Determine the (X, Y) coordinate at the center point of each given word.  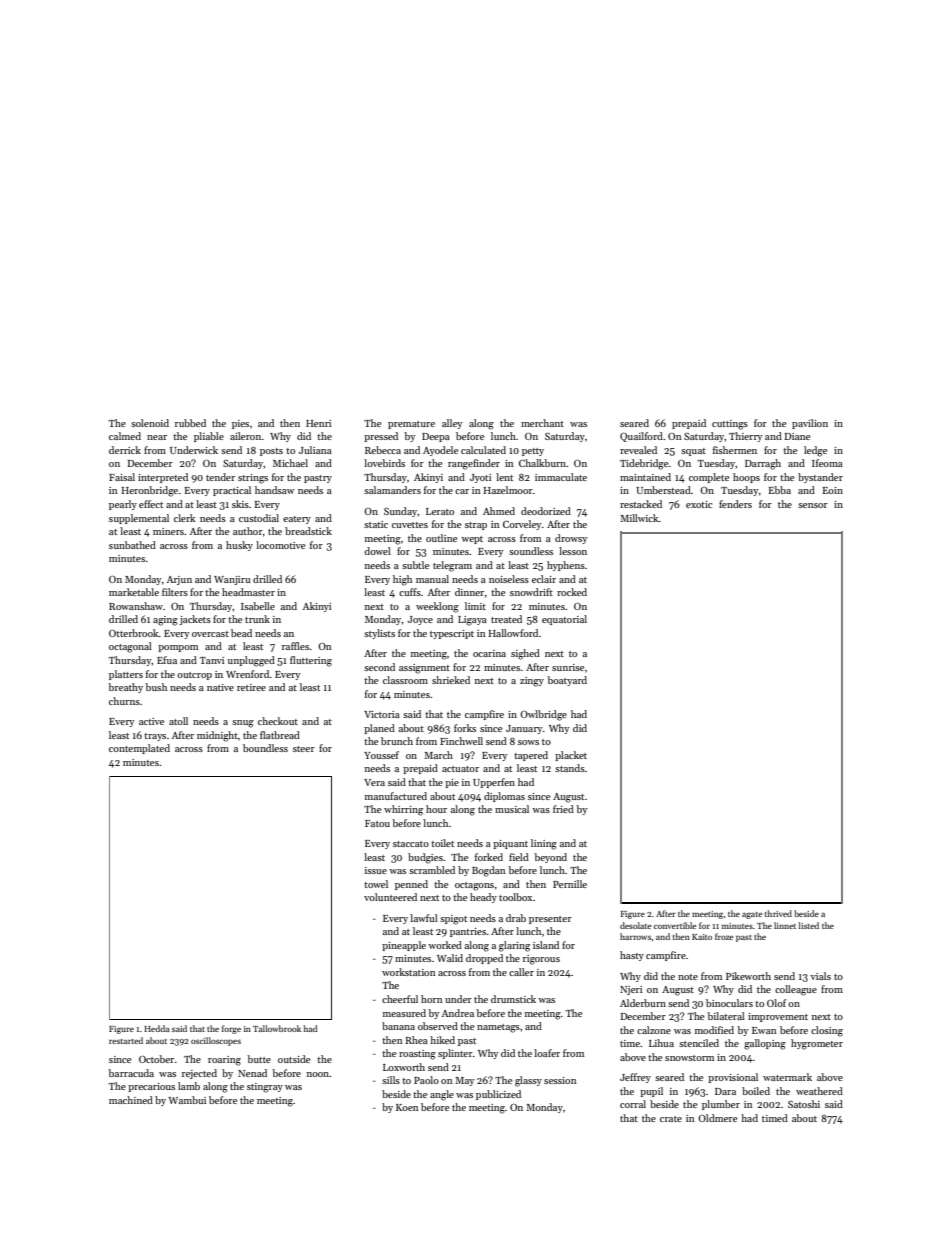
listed (808, 925)
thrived (778, 913)
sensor (813, 505)
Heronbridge (150, 491)
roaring (224, 1061)
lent (504, 477)
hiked (442, 1040)
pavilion (810, 424)
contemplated (139, 749)
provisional (733, 1078)
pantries (468, 932)
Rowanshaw (136, 606)
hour (436, 809)
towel (376, 884)
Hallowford (513, 633)
